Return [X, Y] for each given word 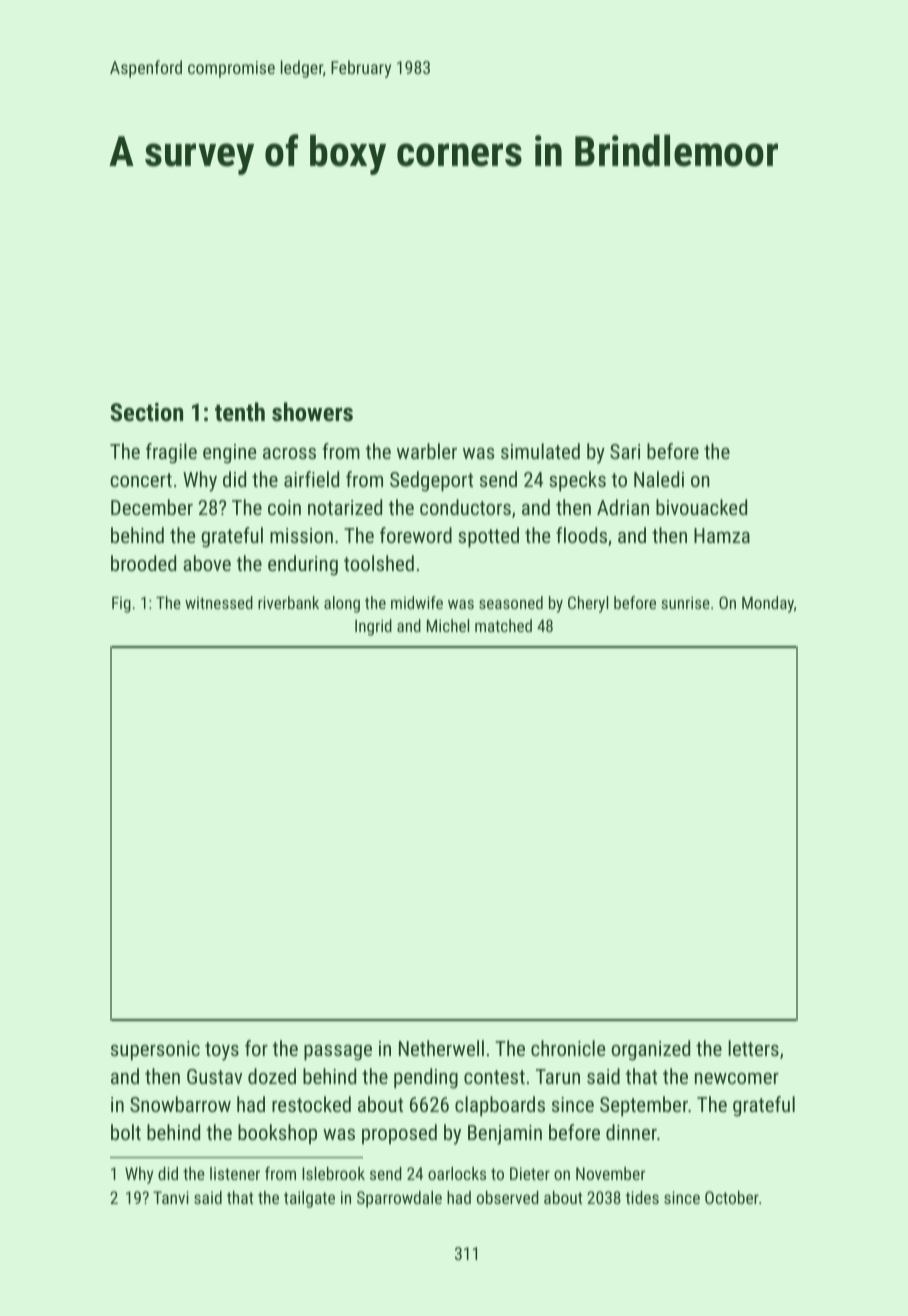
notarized [345, 507]
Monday [768, 604]
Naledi [659, 479]
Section [146, 412]
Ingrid [373, 627]
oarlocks [457, 1173]
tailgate [309, 1199]
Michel [448, 625]
